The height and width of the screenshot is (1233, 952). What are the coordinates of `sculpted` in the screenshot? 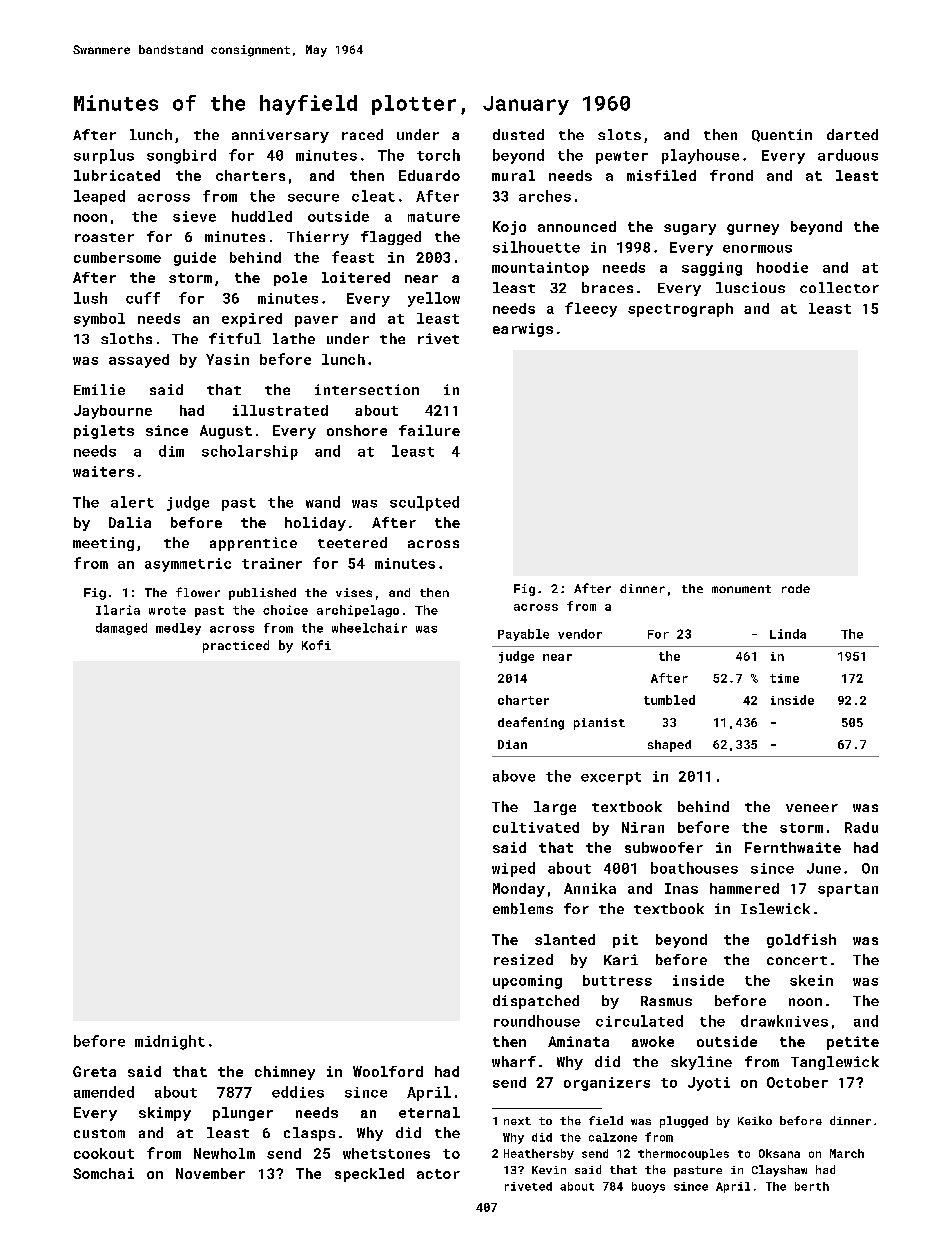 It's located at (424, 503).
